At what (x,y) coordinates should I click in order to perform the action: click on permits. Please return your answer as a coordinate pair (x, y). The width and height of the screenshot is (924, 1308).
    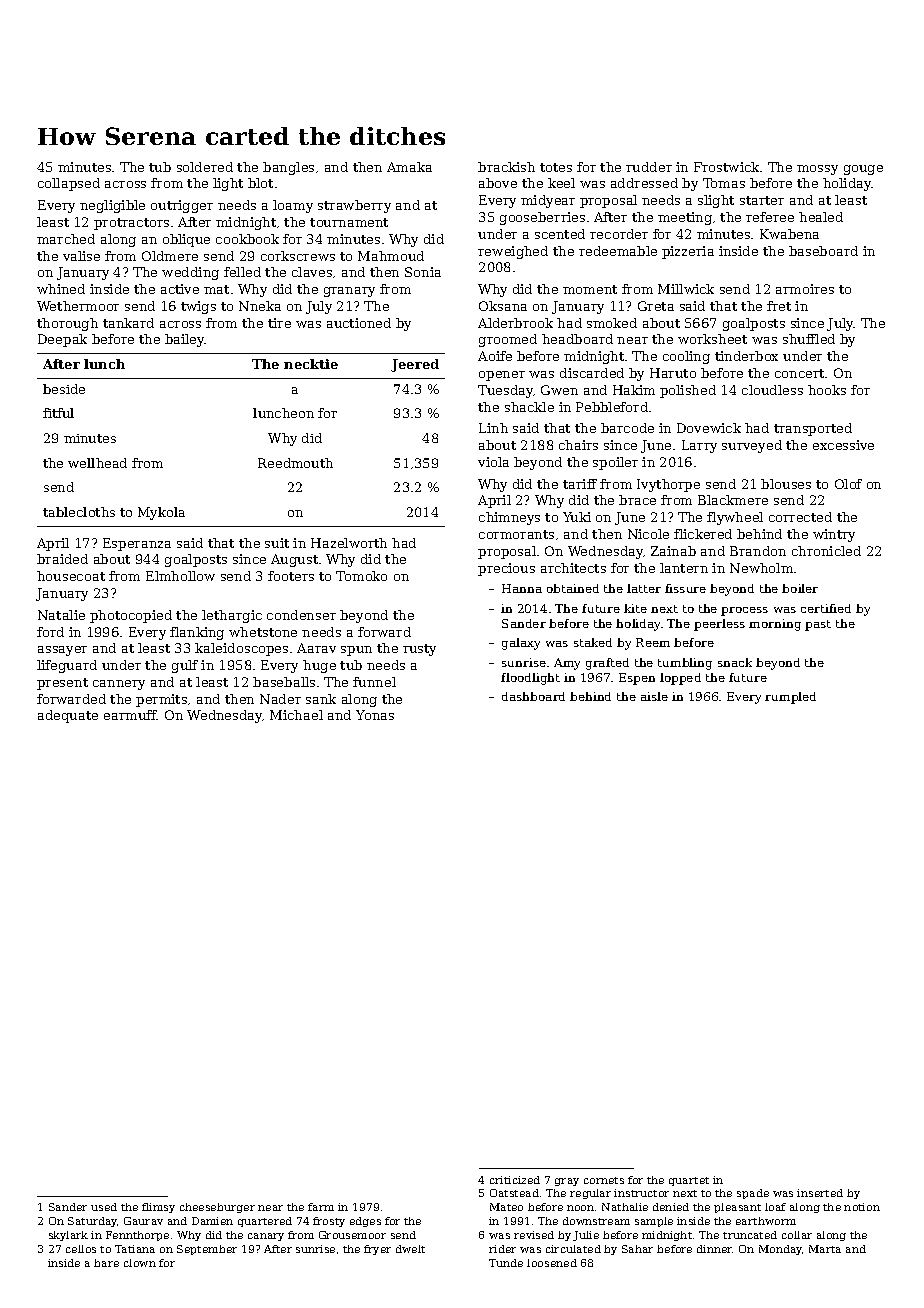
    Looking at the image, I should click on (161, 700).
